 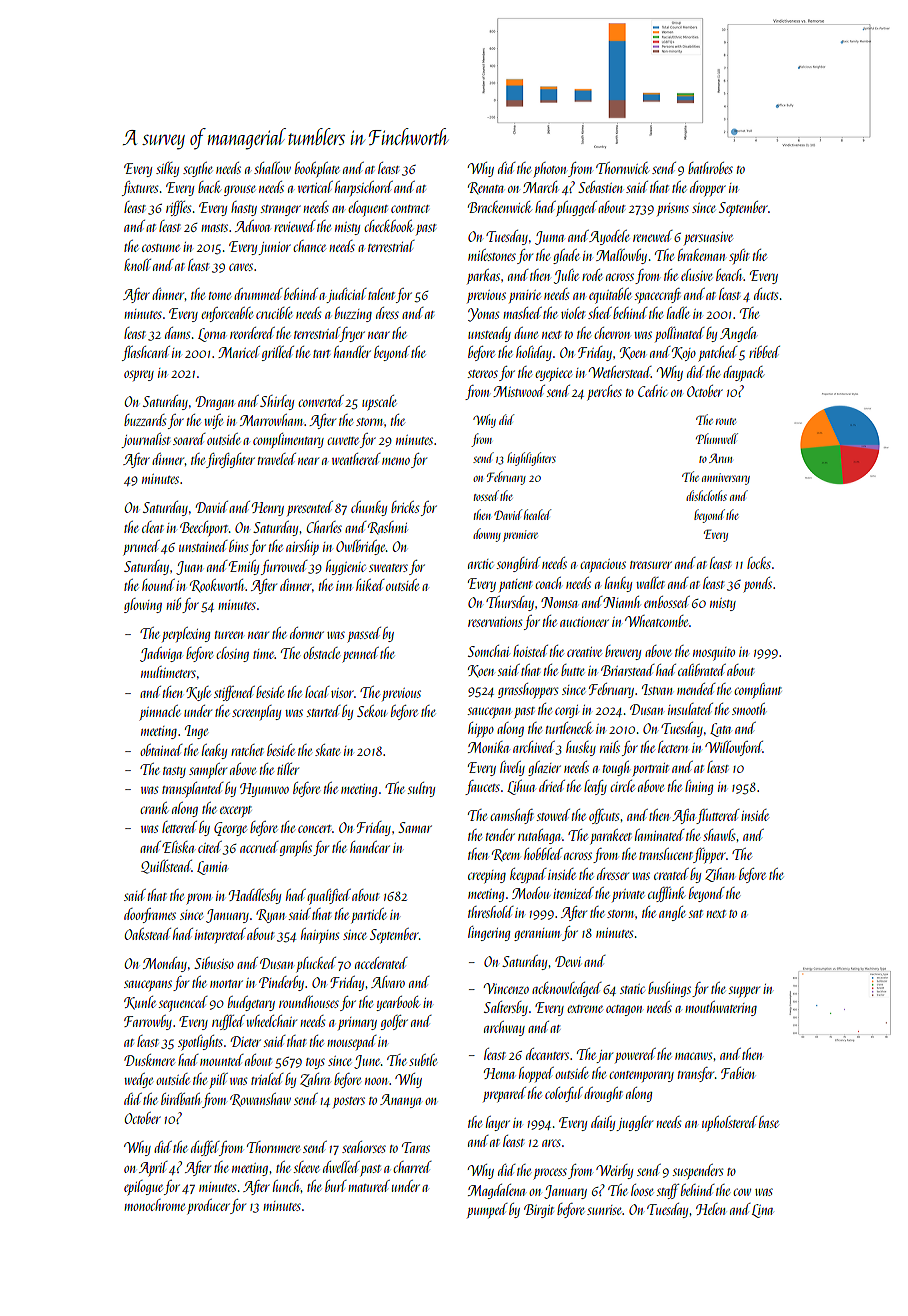 What do you see at coordinates (209, 1206) in the document?
I see `producer` at bounding box center [209, 1206].
